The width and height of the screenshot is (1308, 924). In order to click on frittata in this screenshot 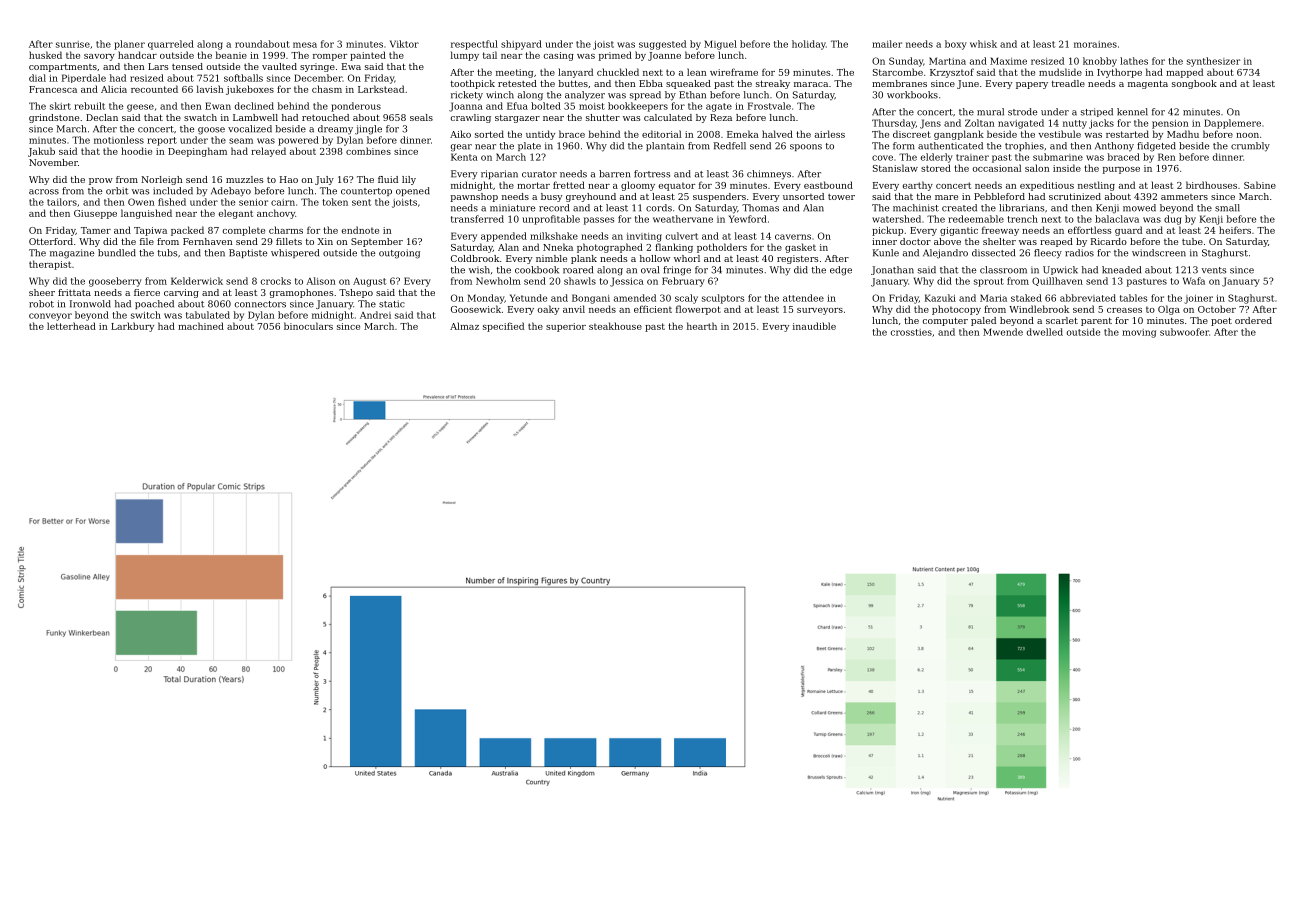, I will do `click(74, 292)`.
